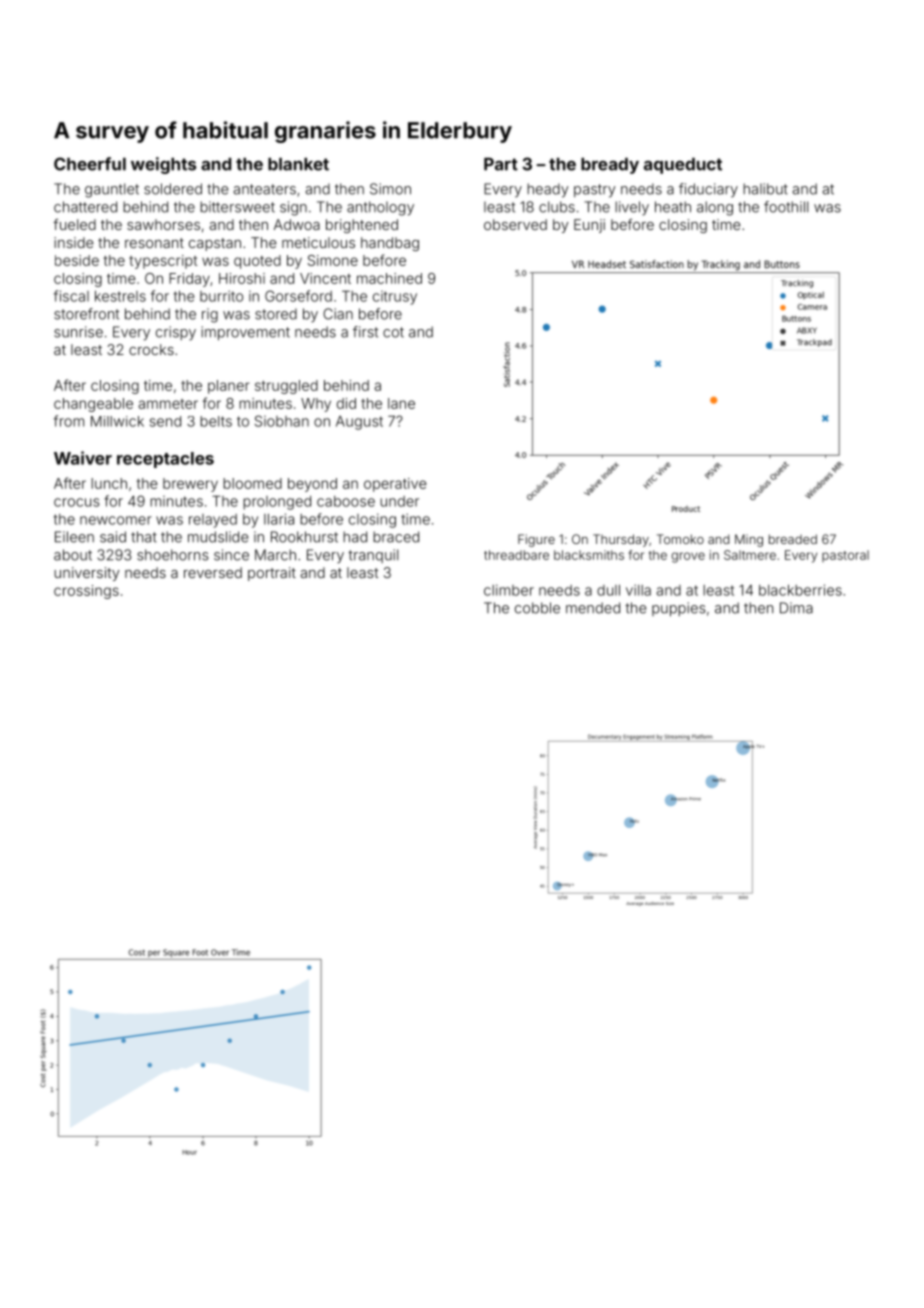 The height and width of the page is (1308, 924). Describe the element at coordinates (537, 608) in the page. I see `cobble` at that location.
